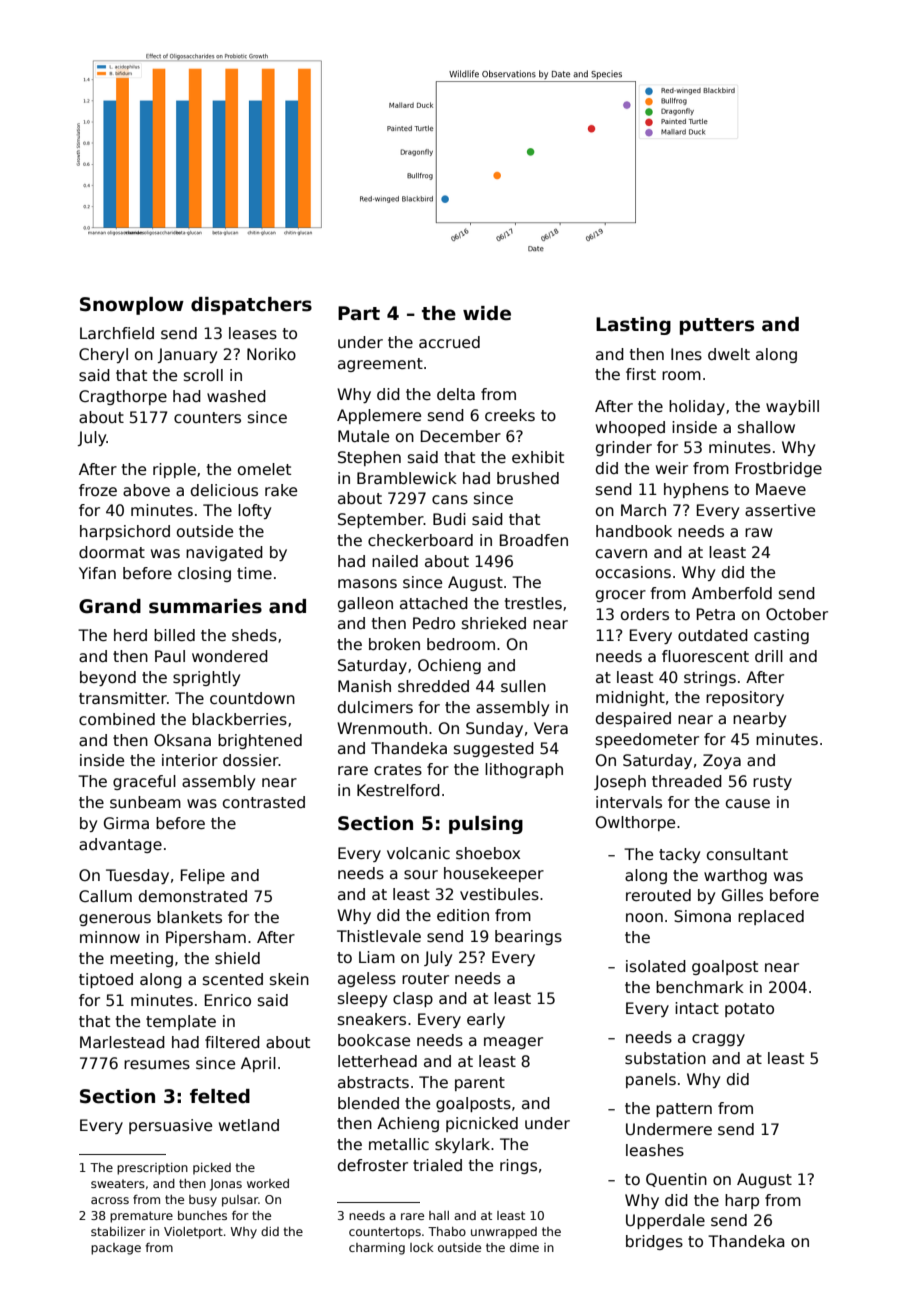 The width and height of the screenshot is (908, 1316). I want to click on bridges, so click(654, 1242).
